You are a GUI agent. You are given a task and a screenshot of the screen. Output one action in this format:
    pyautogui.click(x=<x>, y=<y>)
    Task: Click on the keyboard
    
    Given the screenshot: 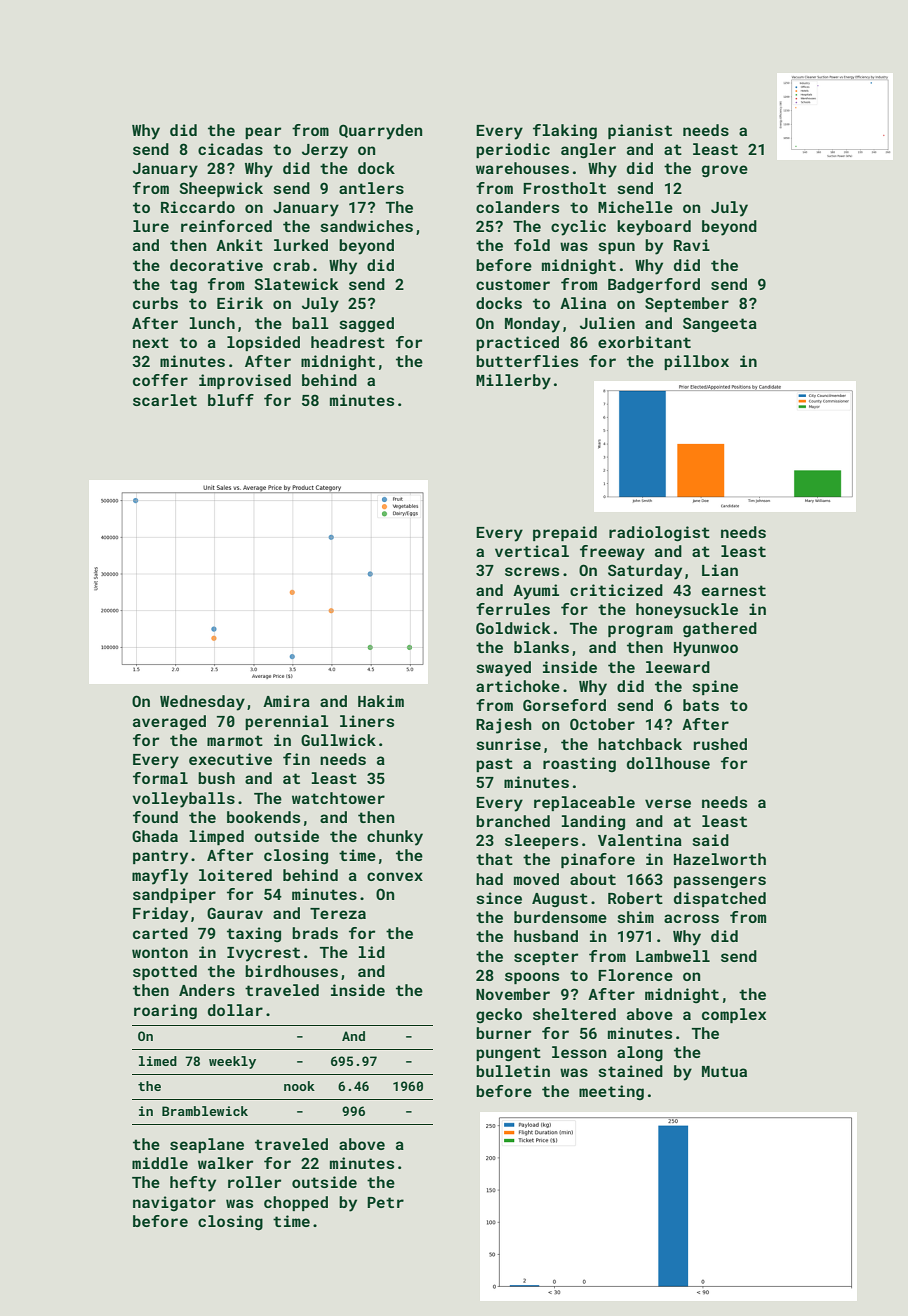 What is the action you would take?
    pyautogui.click(x=654, y=228)
